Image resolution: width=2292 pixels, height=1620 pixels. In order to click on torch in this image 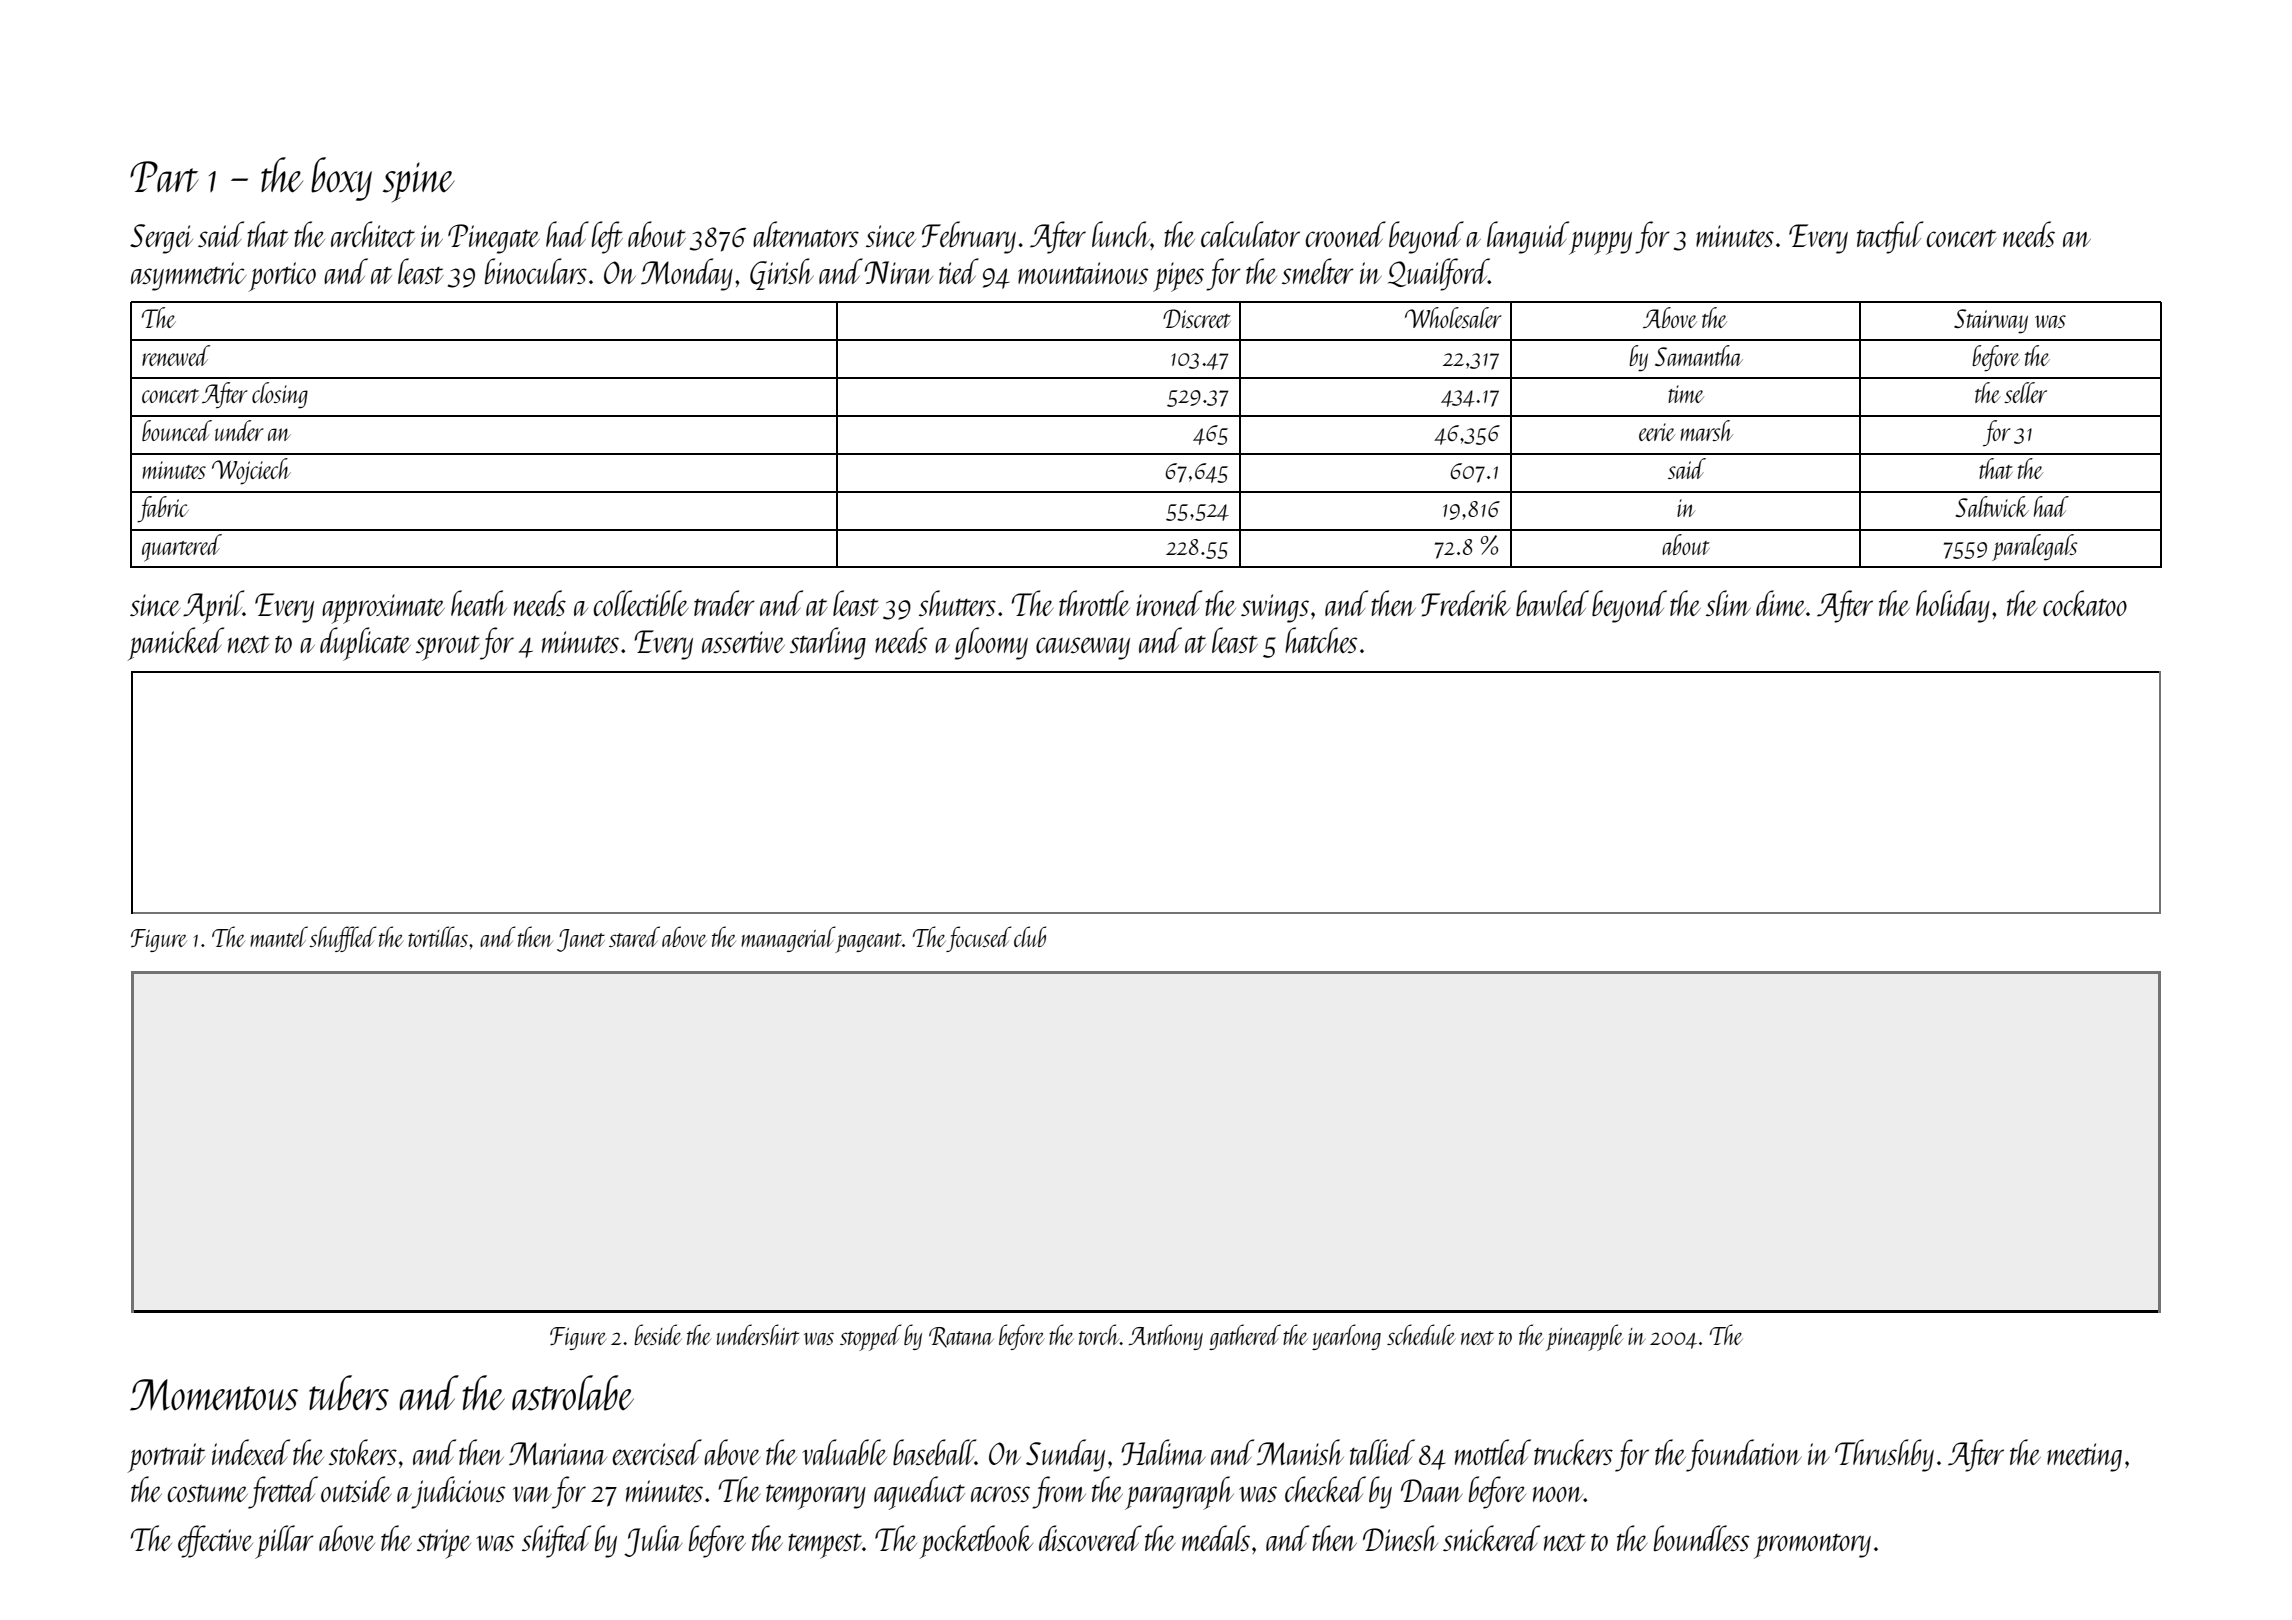, I will do `click(1099, 1334)`.
